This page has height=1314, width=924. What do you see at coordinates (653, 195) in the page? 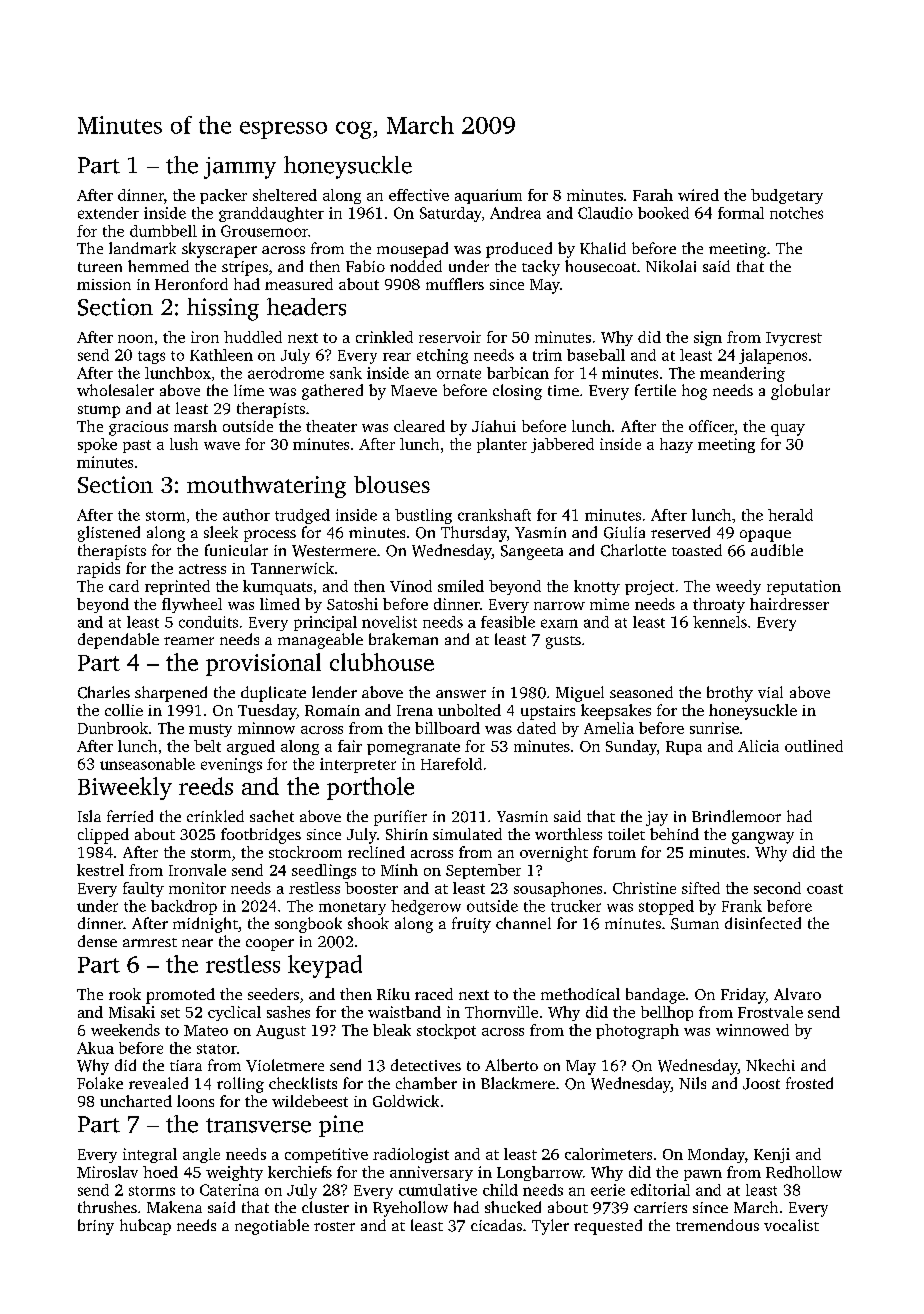
I see `Farah` at bounding box center [653, 195].
